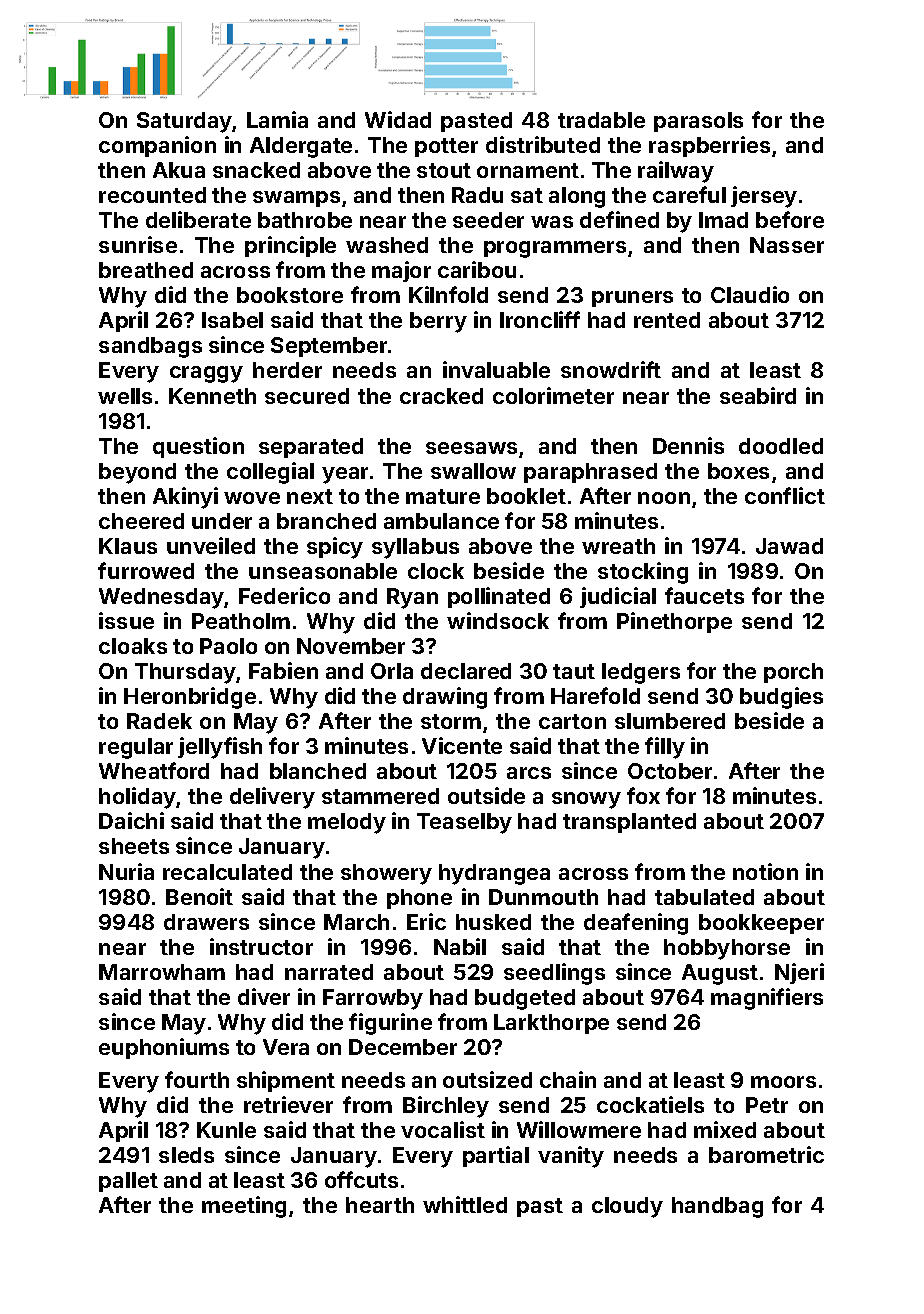  Describe the element at coordinates (781, 698) in the page. I see `budgies` at that location.
